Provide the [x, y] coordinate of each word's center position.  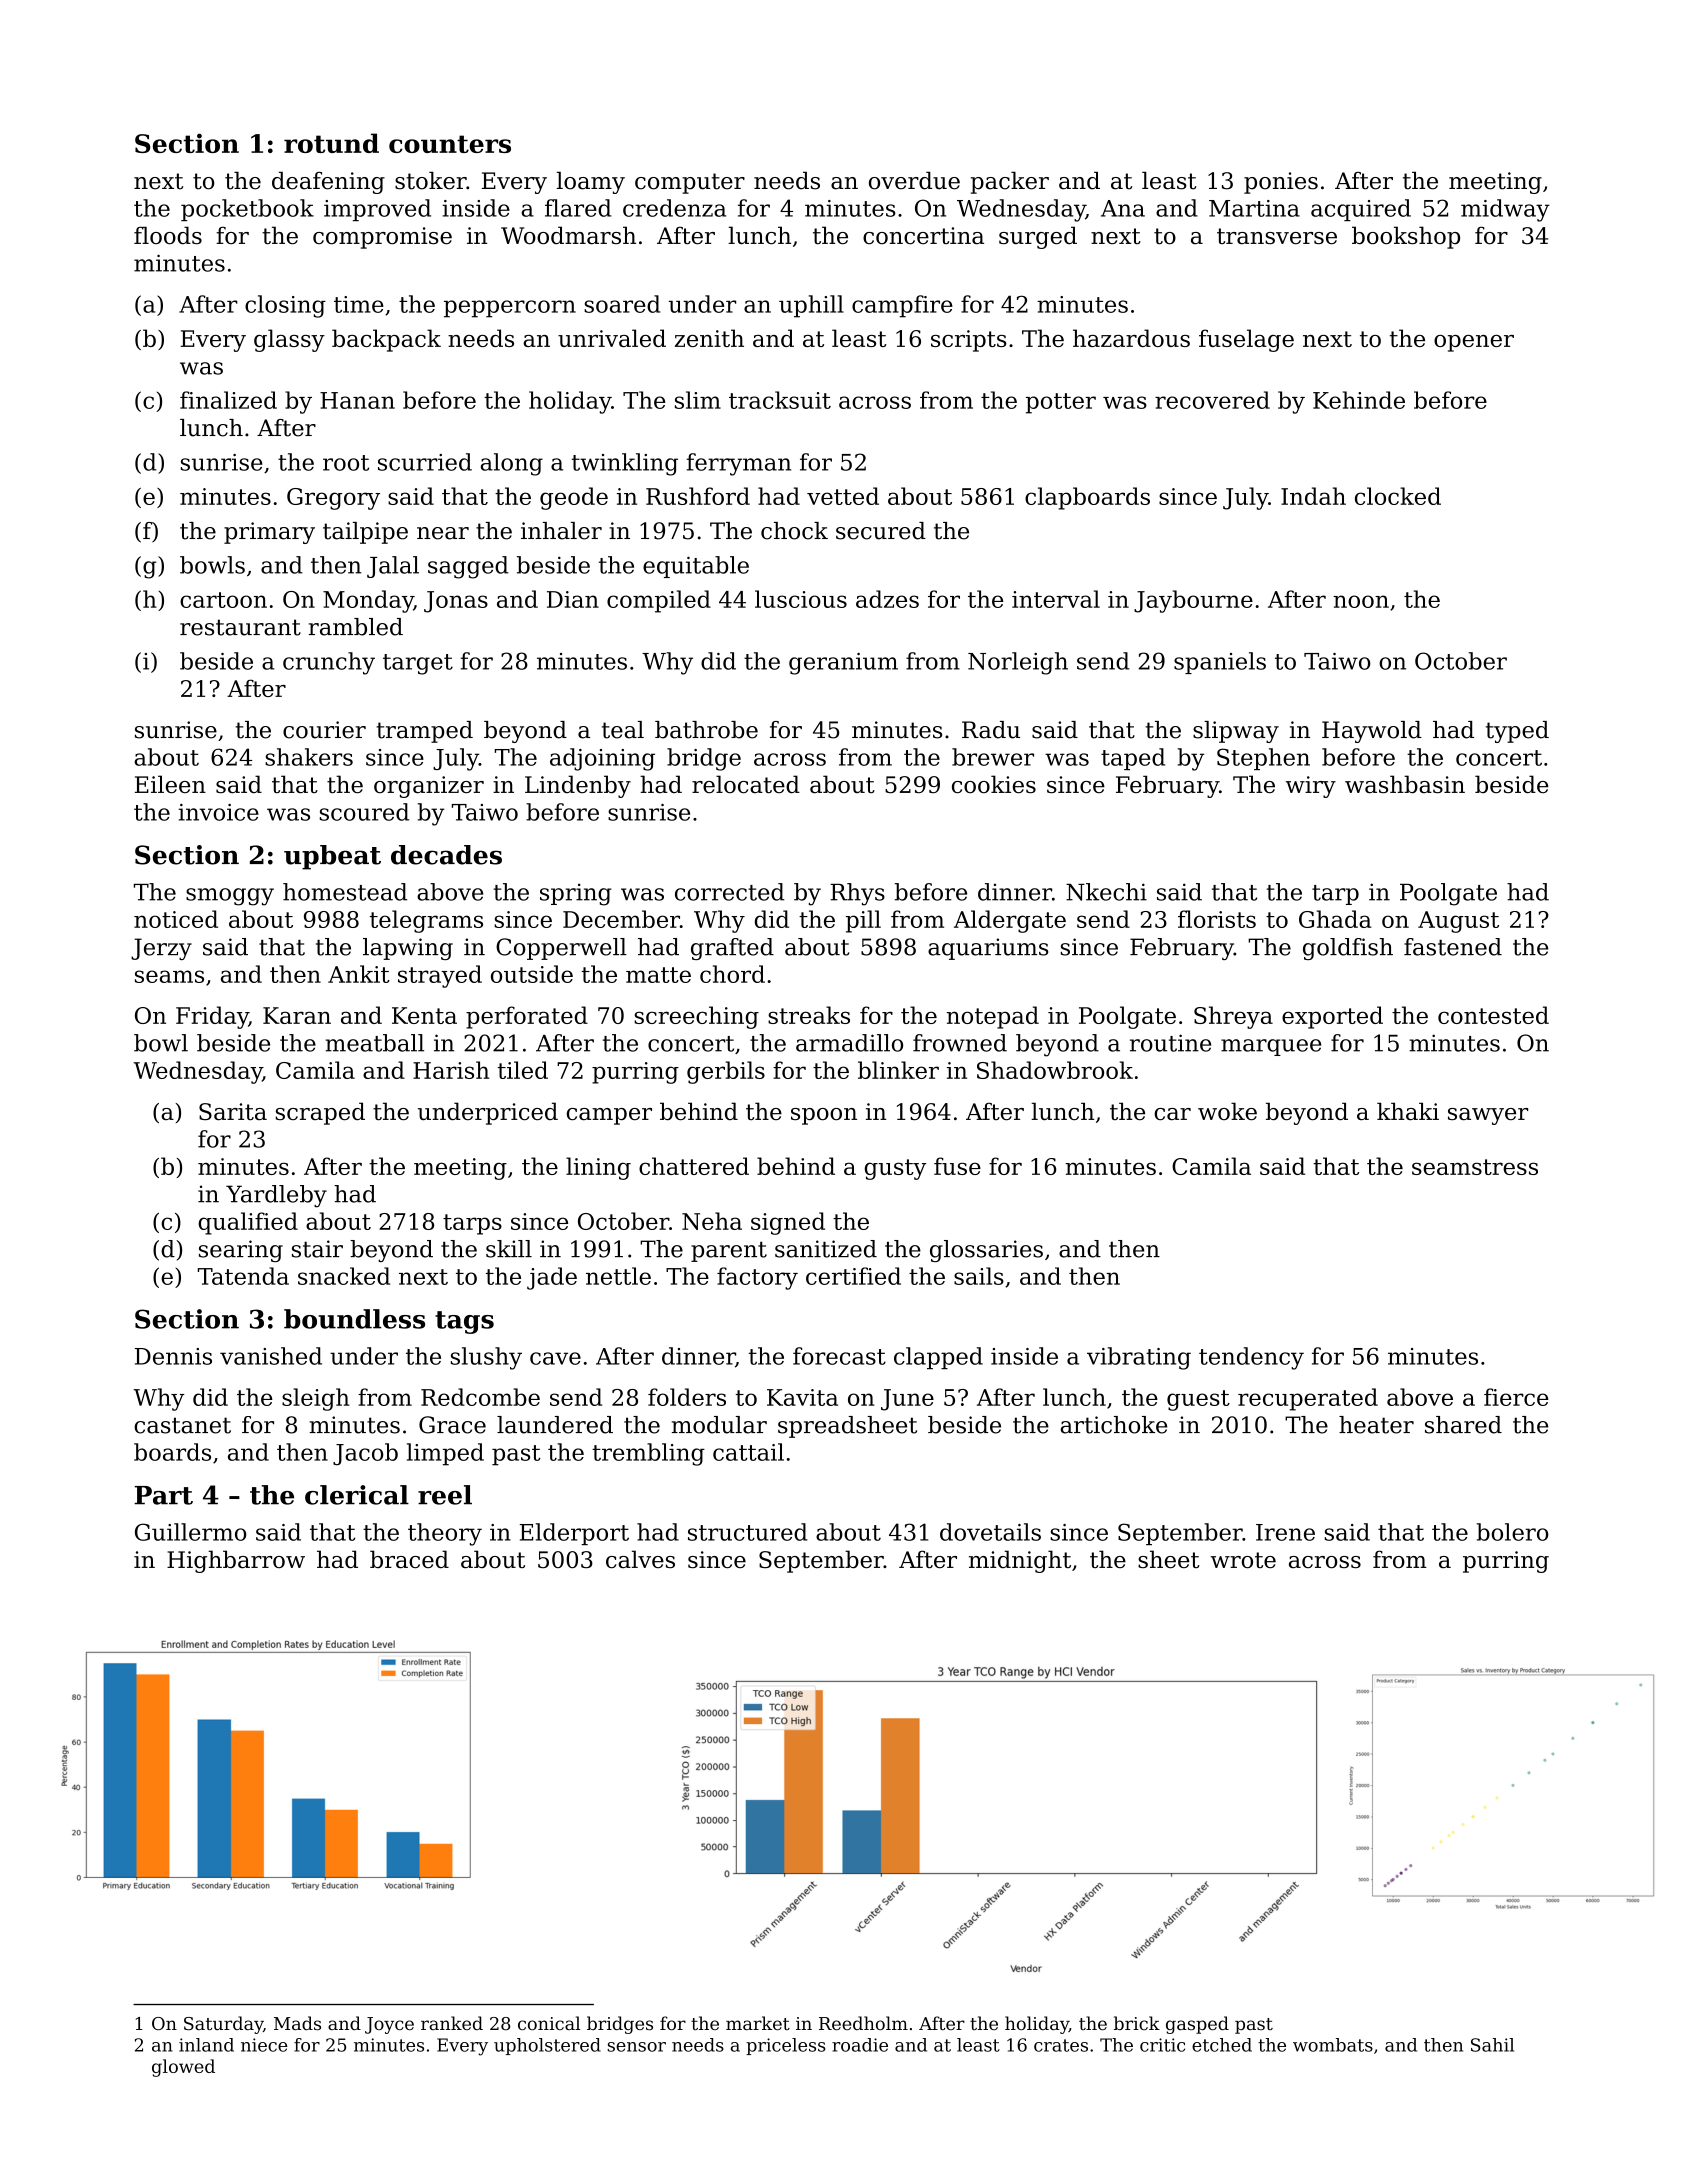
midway [1505, 210]
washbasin [1405, 784]
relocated [746, 784]
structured [747, 1532]
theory [445, 1534]
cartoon [223, 600]
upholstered [547, 2046]
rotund [331, 143]
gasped [1197, 2025]
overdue [914, 181]
